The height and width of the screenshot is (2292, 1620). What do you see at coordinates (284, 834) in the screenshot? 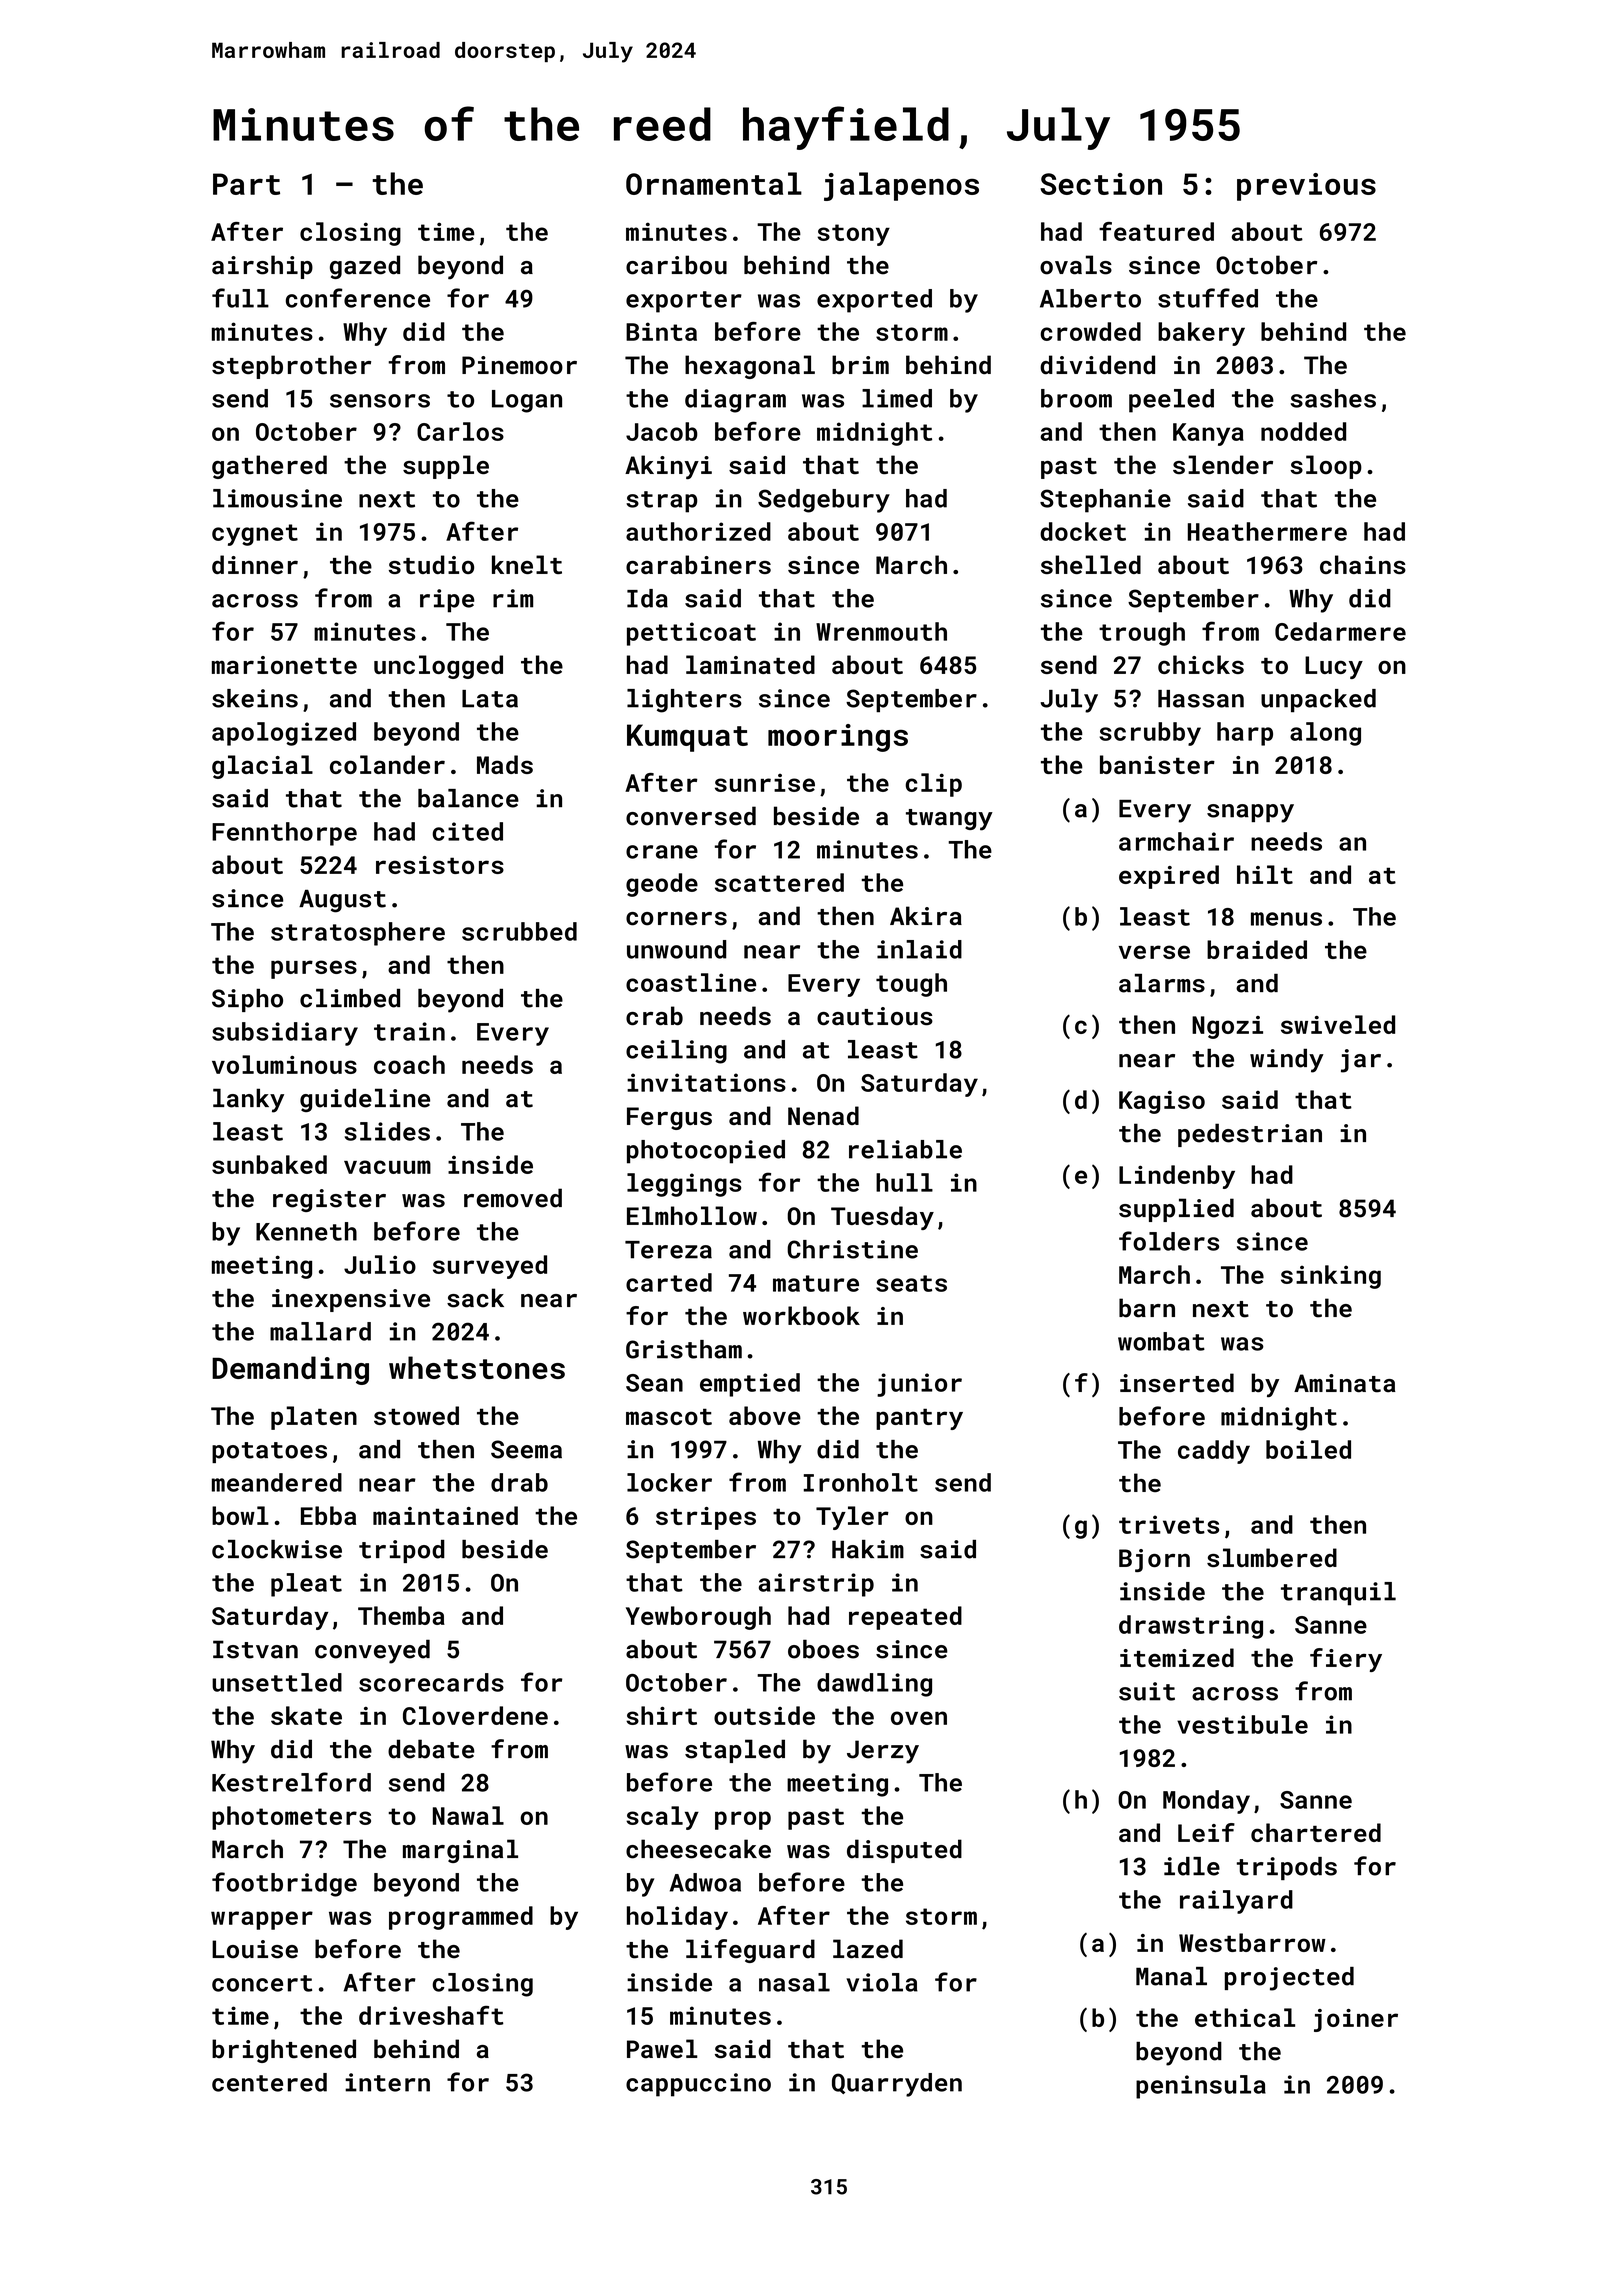
I see `Fennthorpe` at bounding box center [284, 834].
